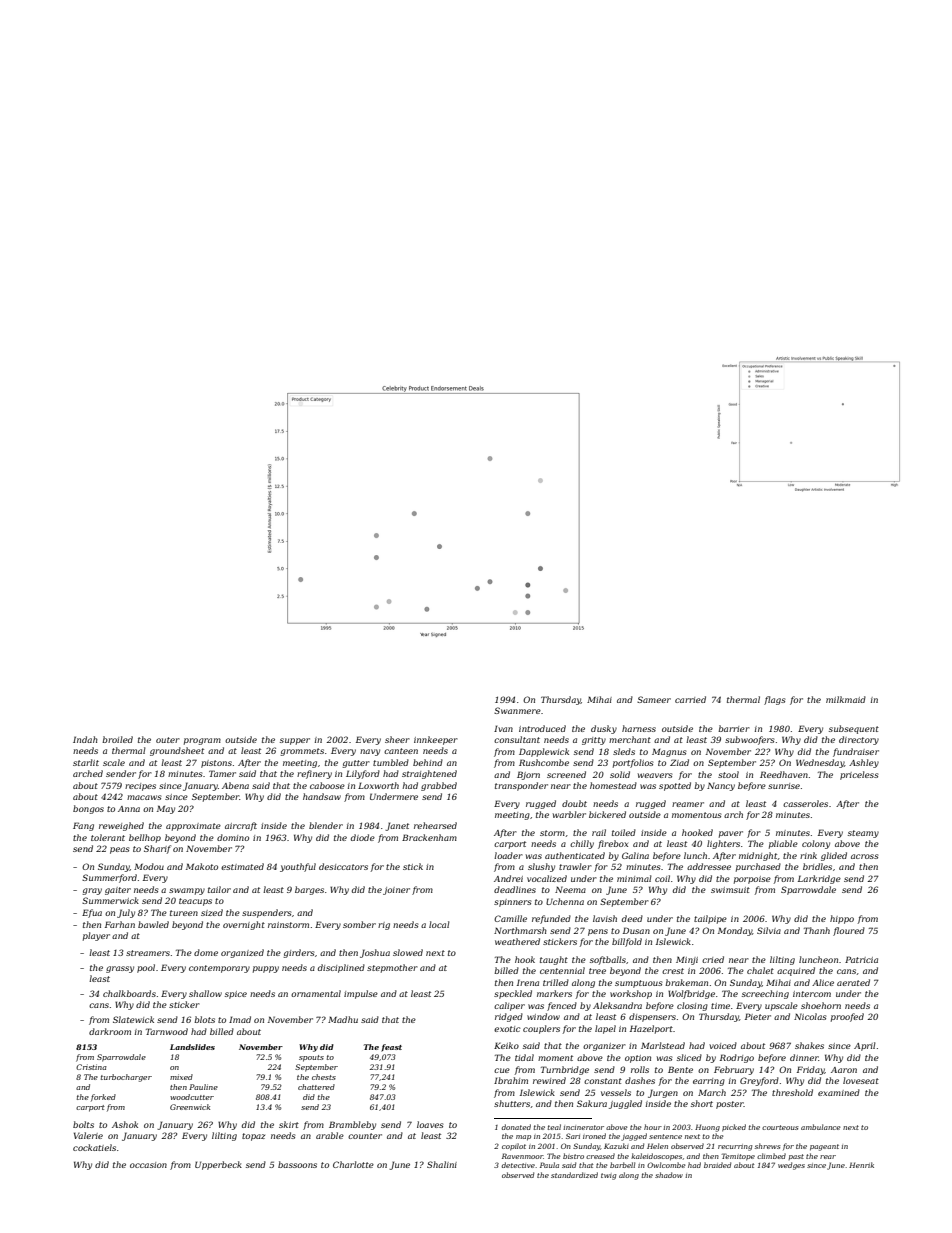 This screenshot has width=952, height=1233. I want to click on Anna, so click(129, 809).
